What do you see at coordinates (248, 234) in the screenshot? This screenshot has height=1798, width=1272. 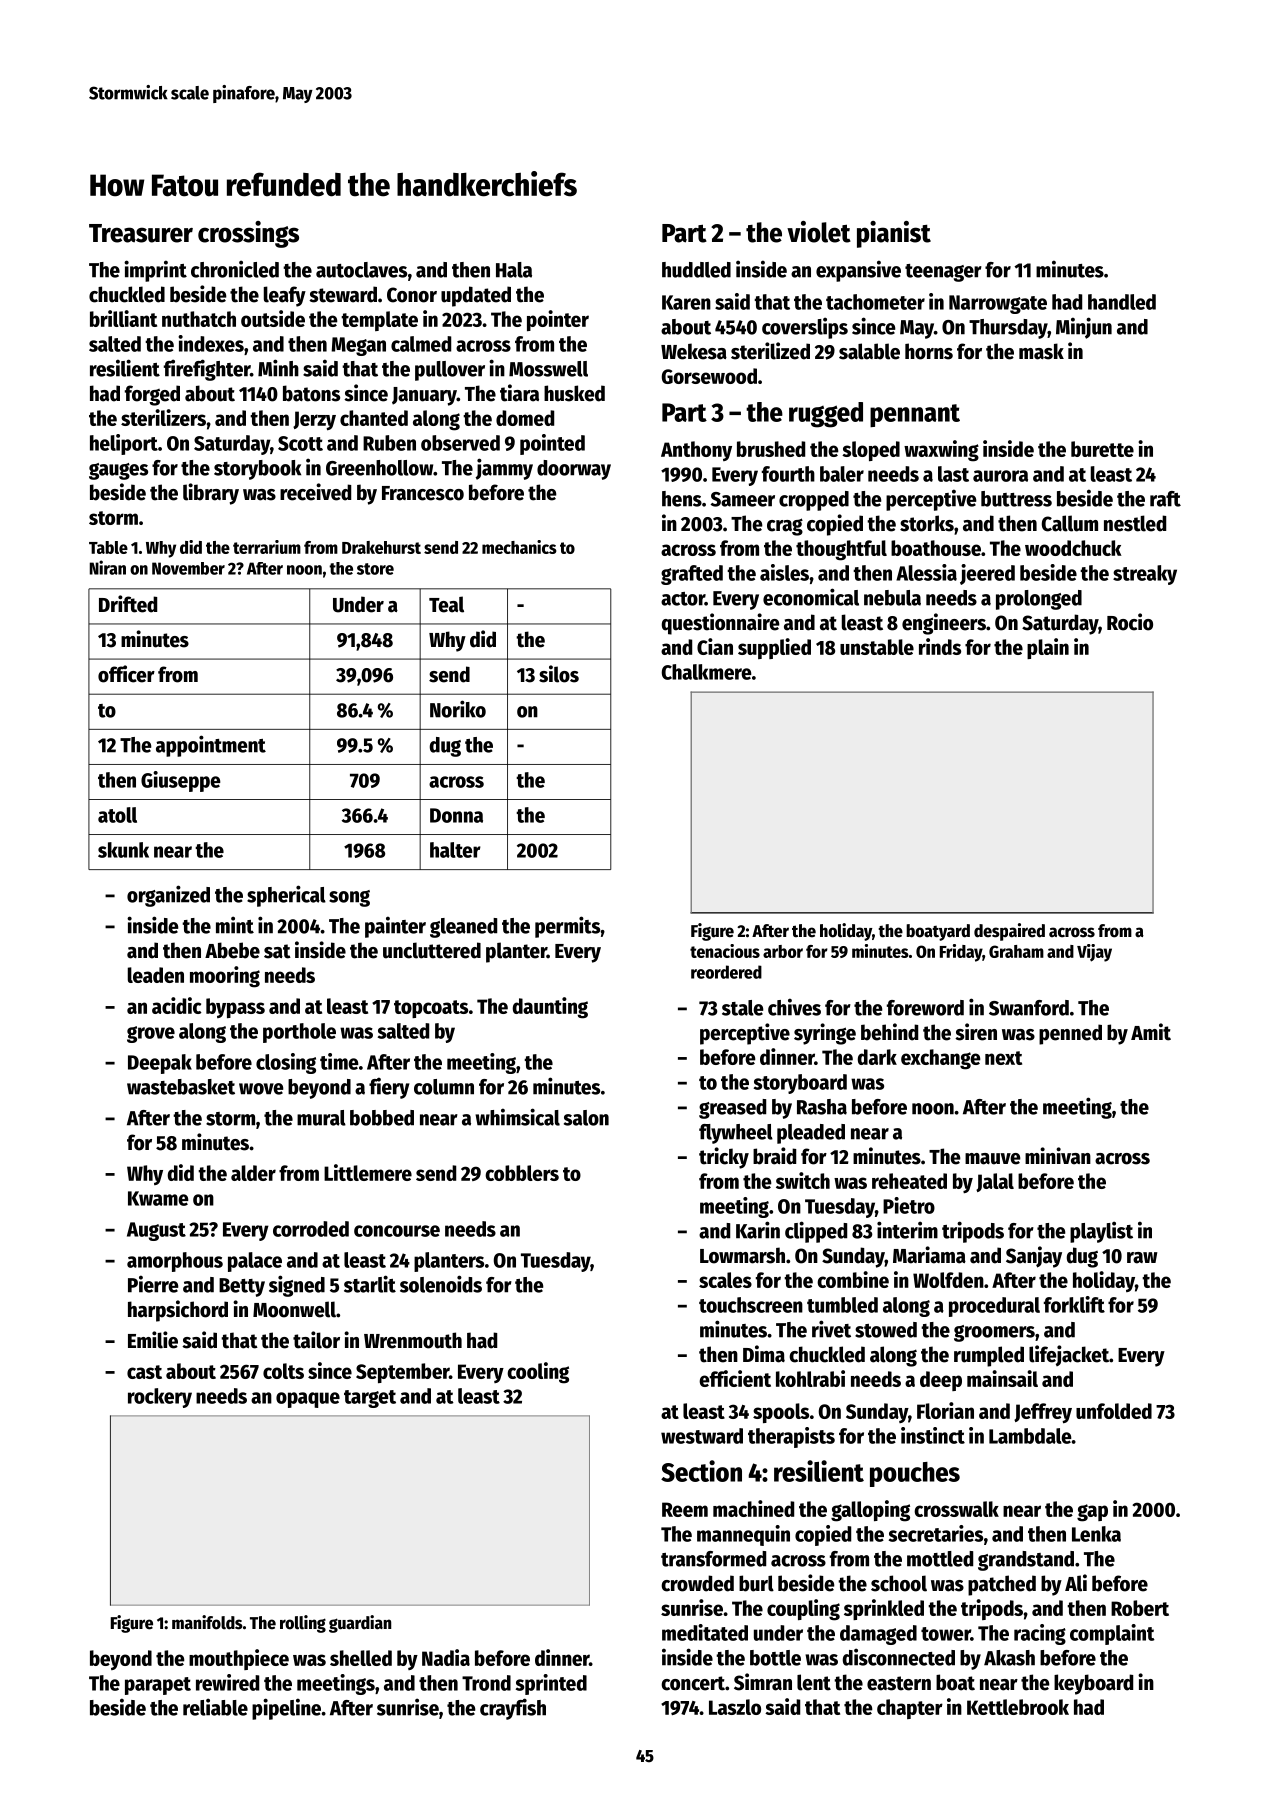 I see `crossings` at bounding box center [248, 234].
